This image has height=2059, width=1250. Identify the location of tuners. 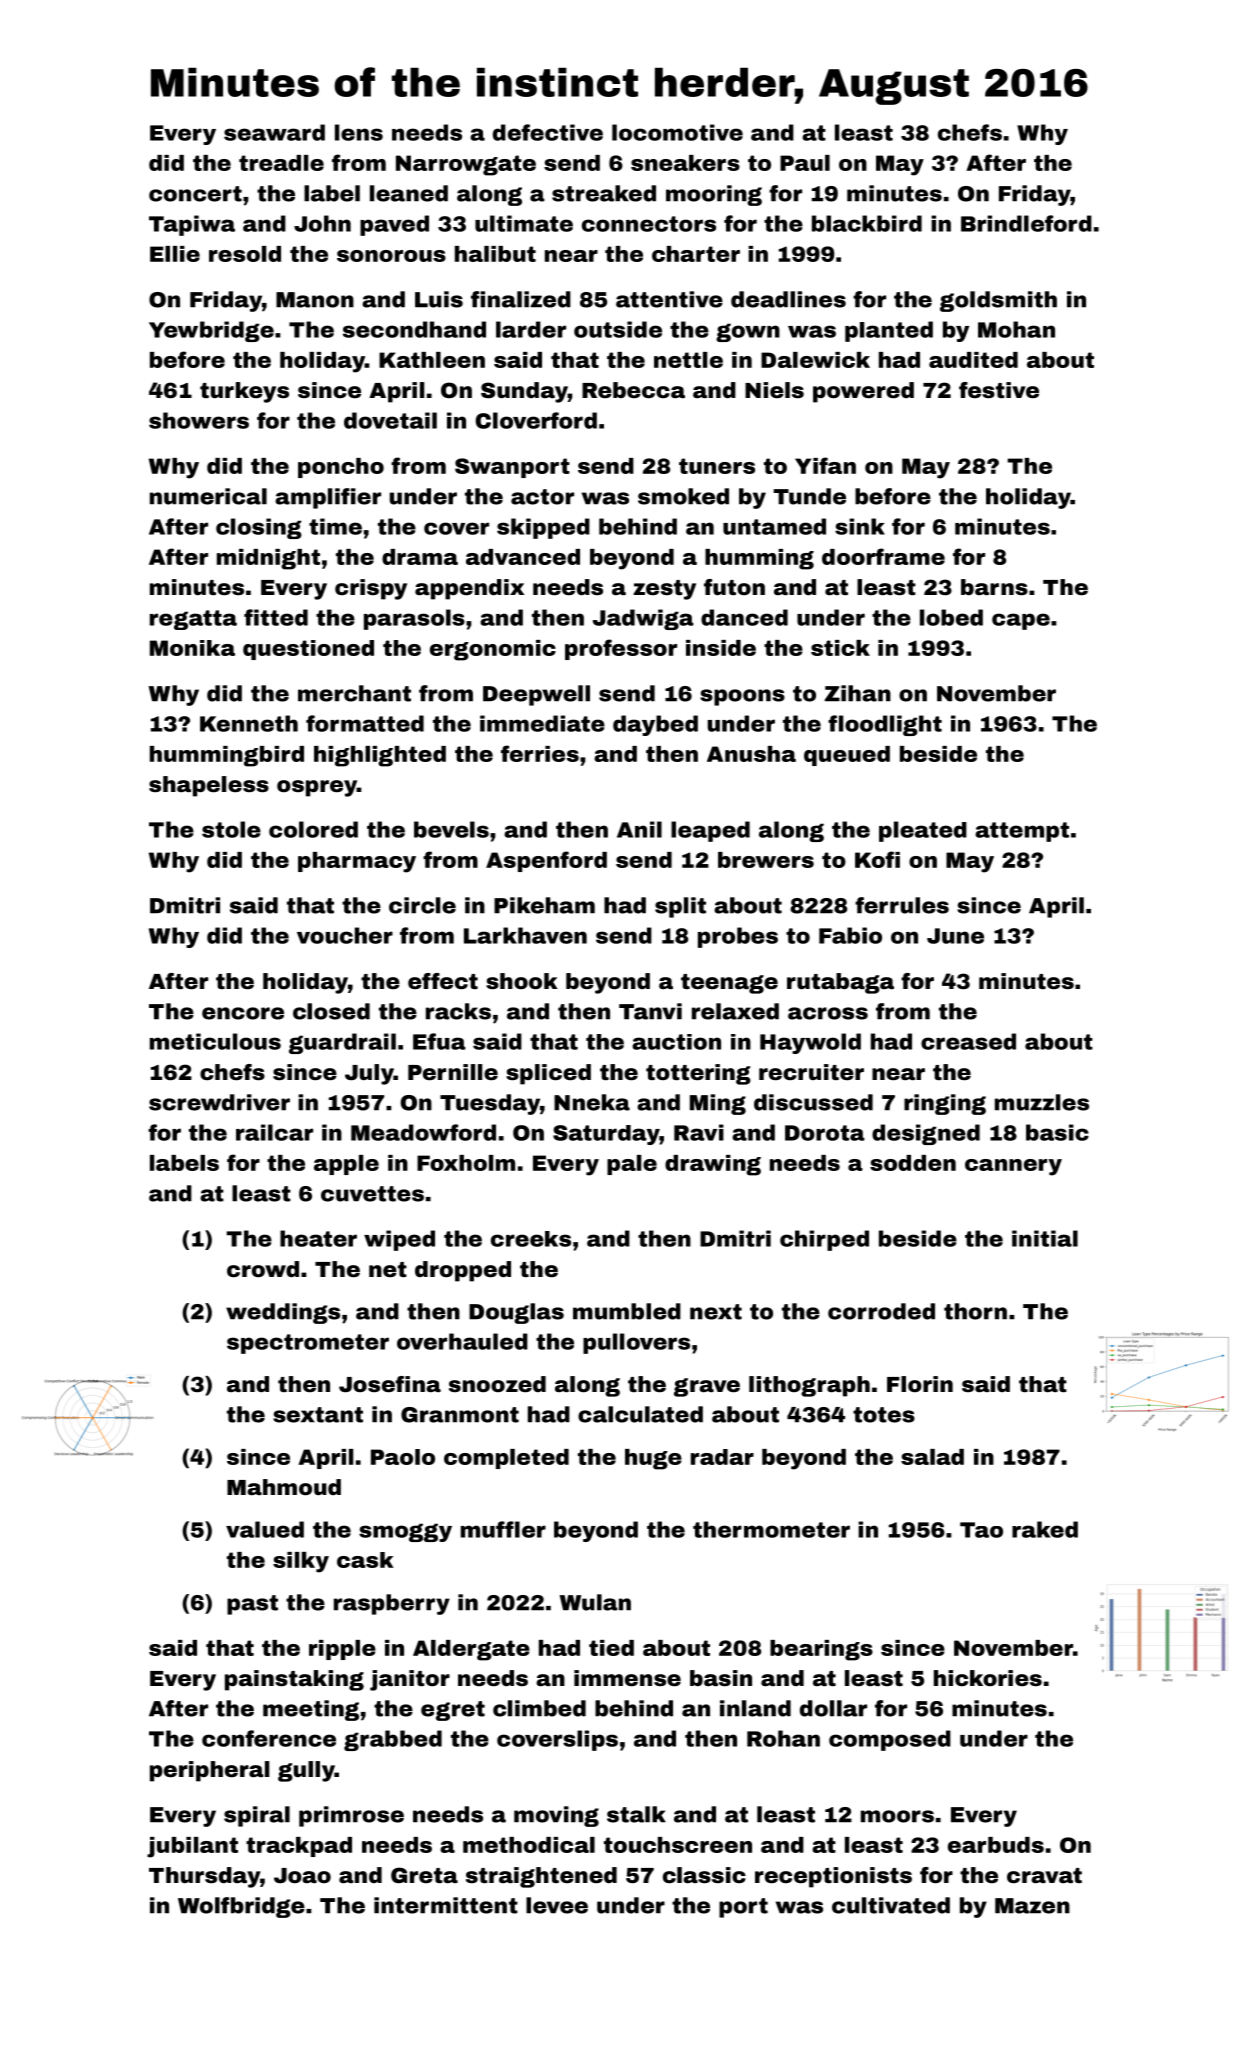
(717, 466).
